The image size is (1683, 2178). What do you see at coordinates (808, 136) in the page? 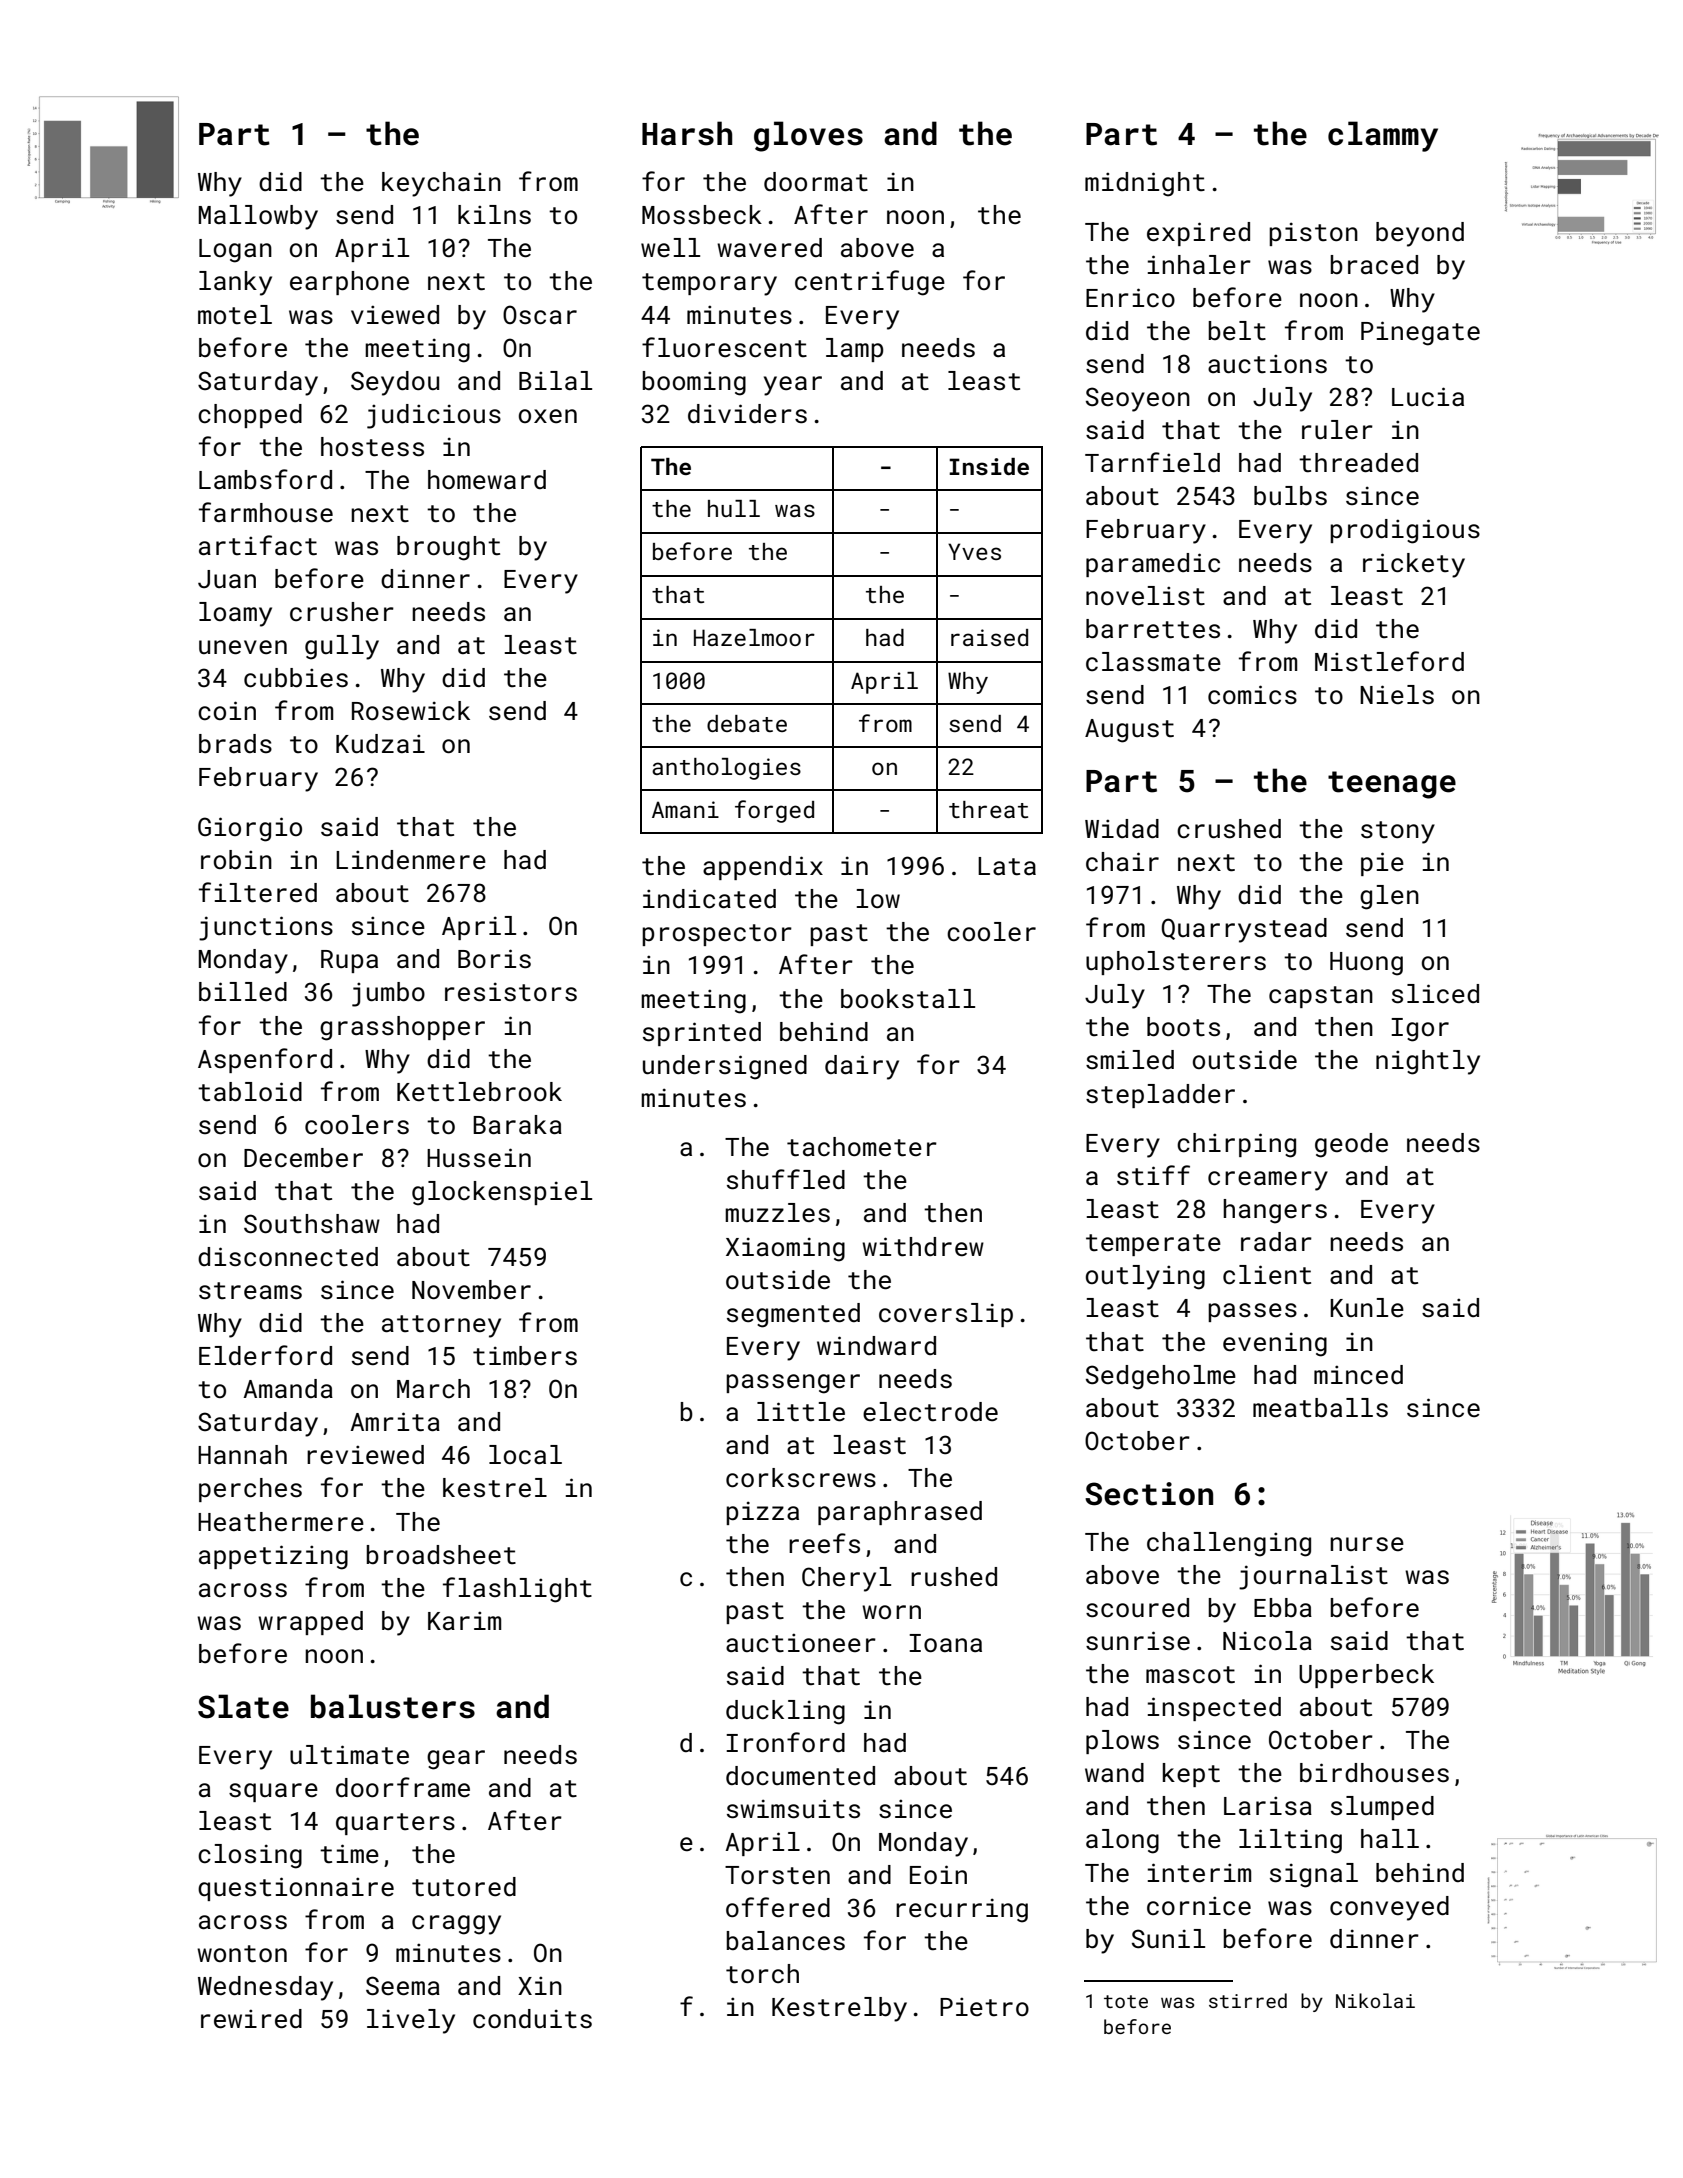
I see `gloves` at bounding box center [808, 136].
